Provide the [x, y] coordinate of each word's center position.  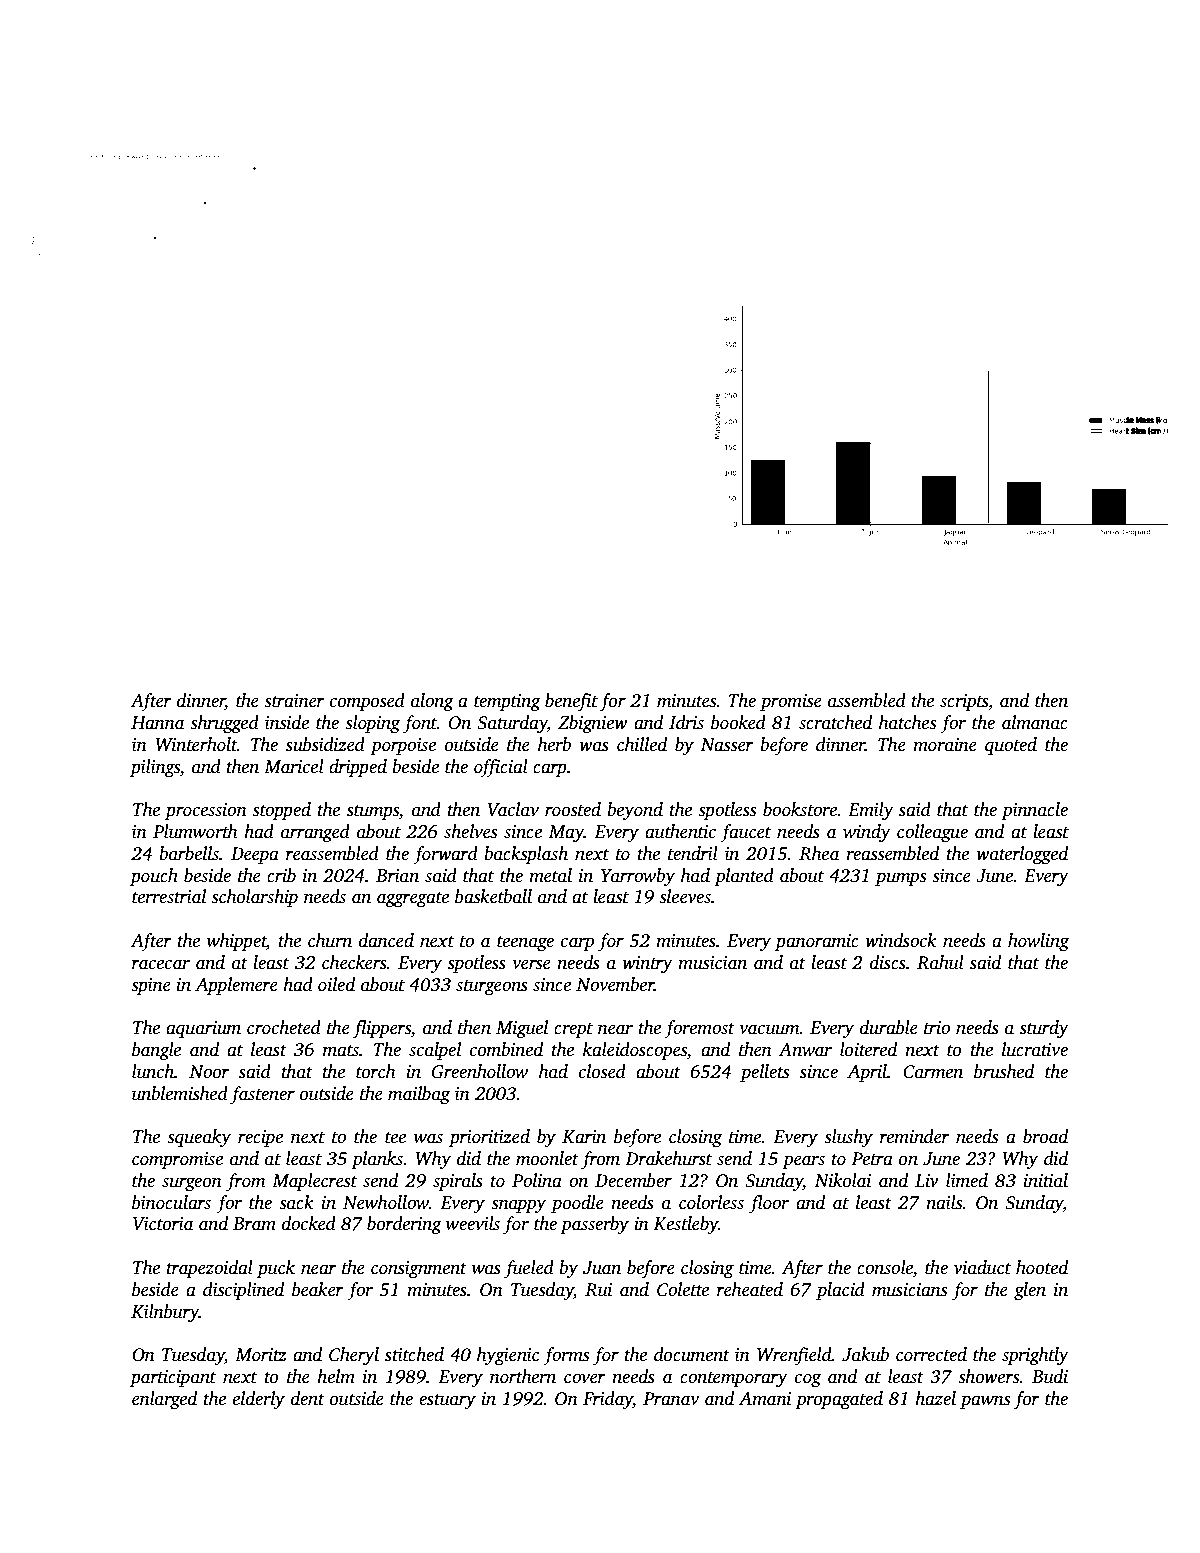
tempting [507, 702]
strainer [294, 701]
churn [330, 940]
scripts [964, 702]
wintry [647, 964]
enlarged [164, 1400]
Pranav [671, 1399]
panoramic [817, 942]
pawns [985, 1402]
